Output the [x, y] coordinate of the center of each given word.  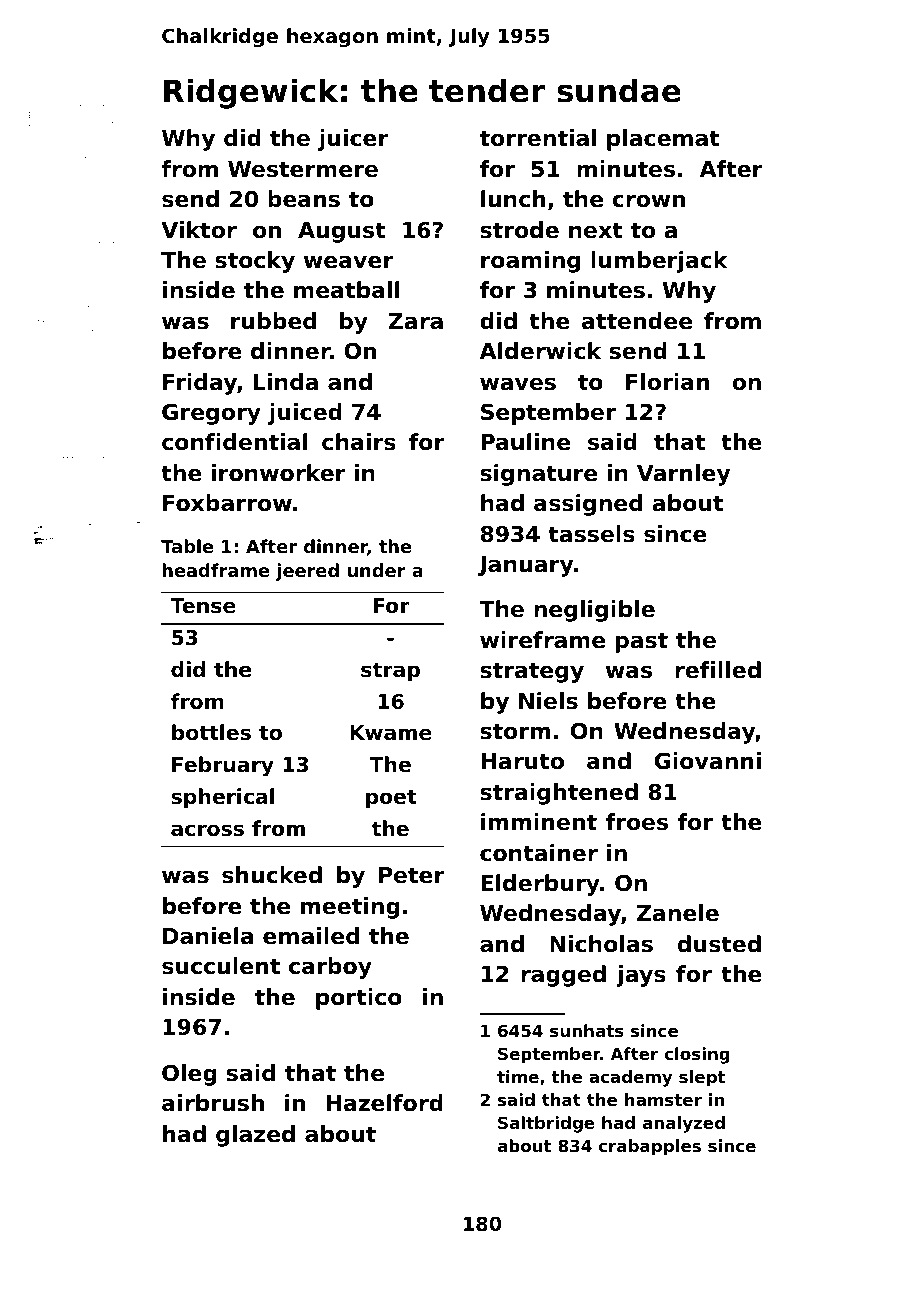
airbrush [213, 1103]
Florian [667, 382]
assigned [588, 505]
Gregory [211, 414]
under [377, 570]
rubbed [273, 321]
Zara [415, 321]
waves [518, 384]
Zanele [678, 913]
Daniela [208, 936]
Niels [548, 701]
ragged [563, 976]
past [642, 642]
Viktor [199, 230]
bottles [211, 732]
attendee [637, 321]
